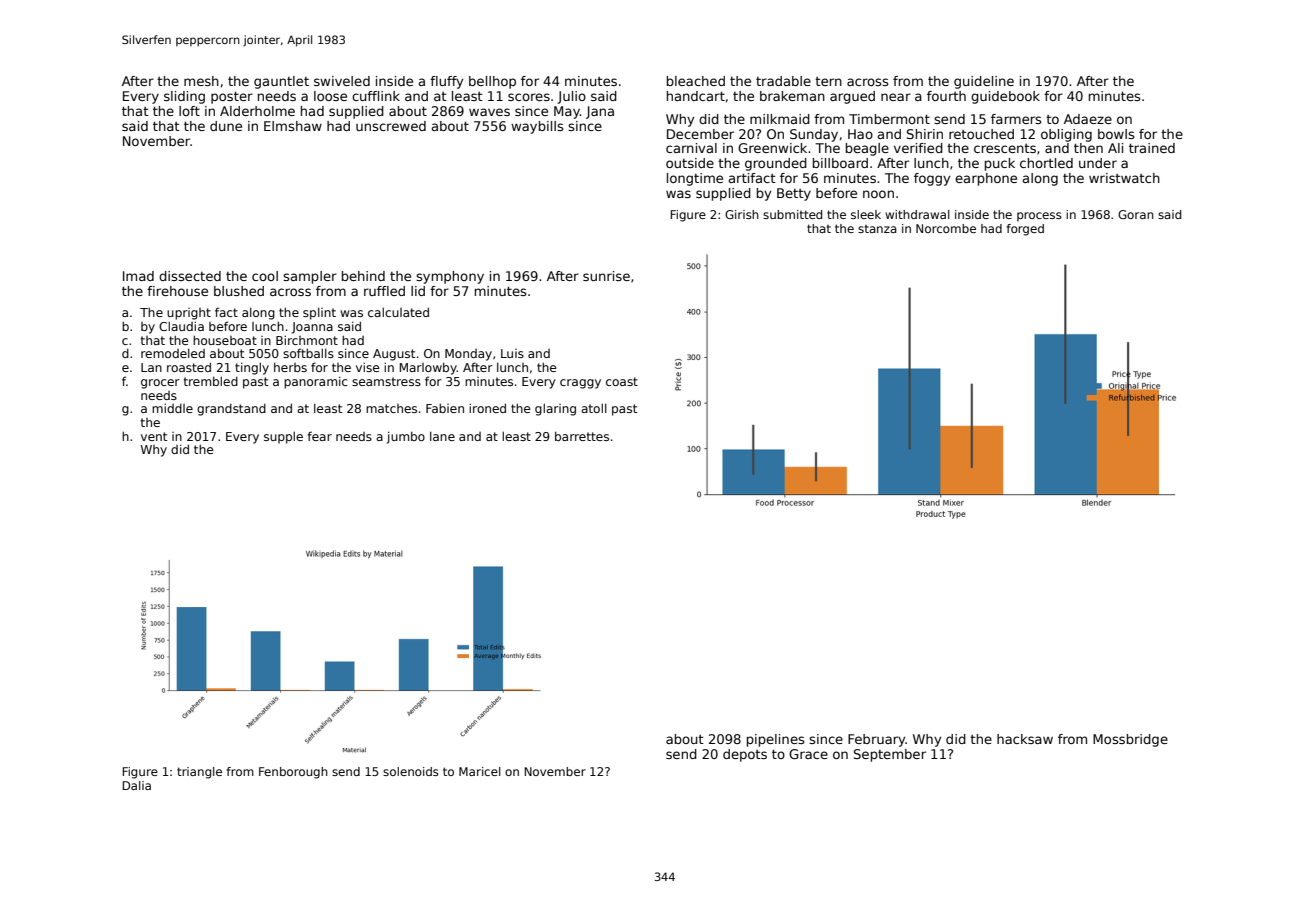 Image resolution: width=1308 pixels, height=924 pixels. What do you see at coordinates (136, 785) in the document?
I see `Dalia` at bounding box center [136, 785].
